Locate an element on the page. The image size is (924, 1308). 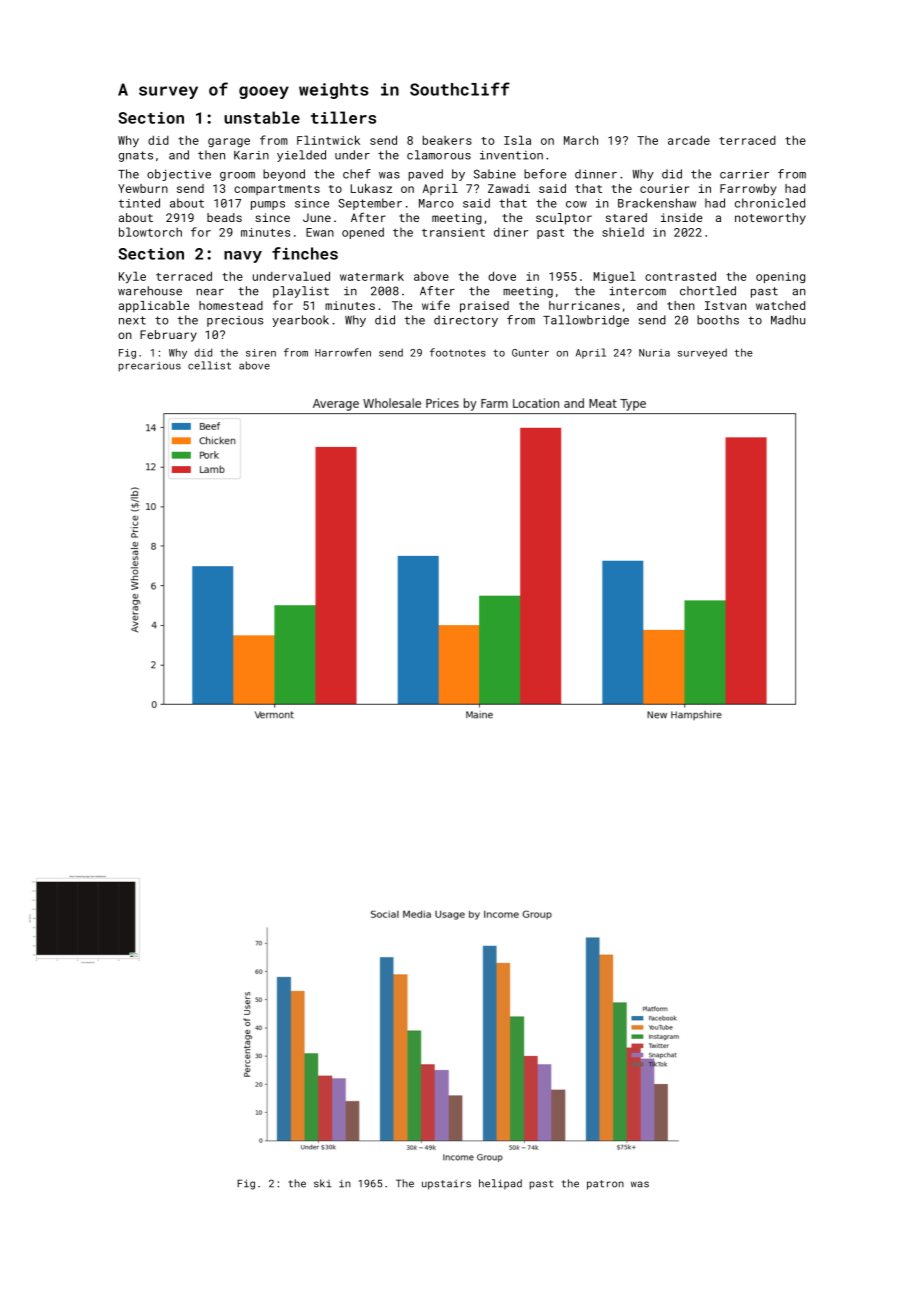
ski is located at coordinates (322, 1183).
